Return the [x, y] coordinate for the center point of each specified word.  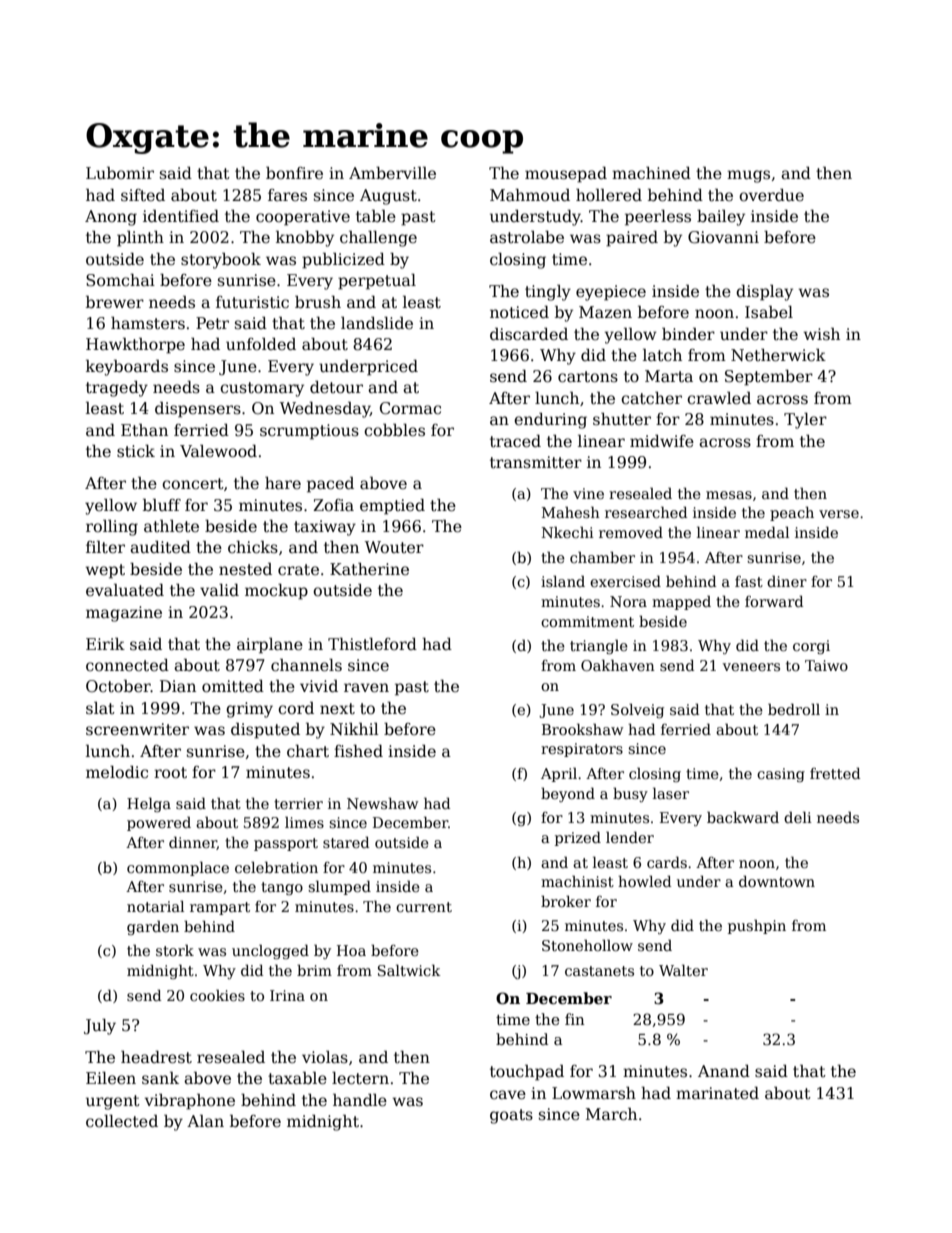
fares [287, 195]
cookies [217, 995]
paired [632, 239]
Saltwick [409, 970]
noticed [519, 312]
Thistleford [372, 644]
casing [781, 775]
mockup [276, 592]
